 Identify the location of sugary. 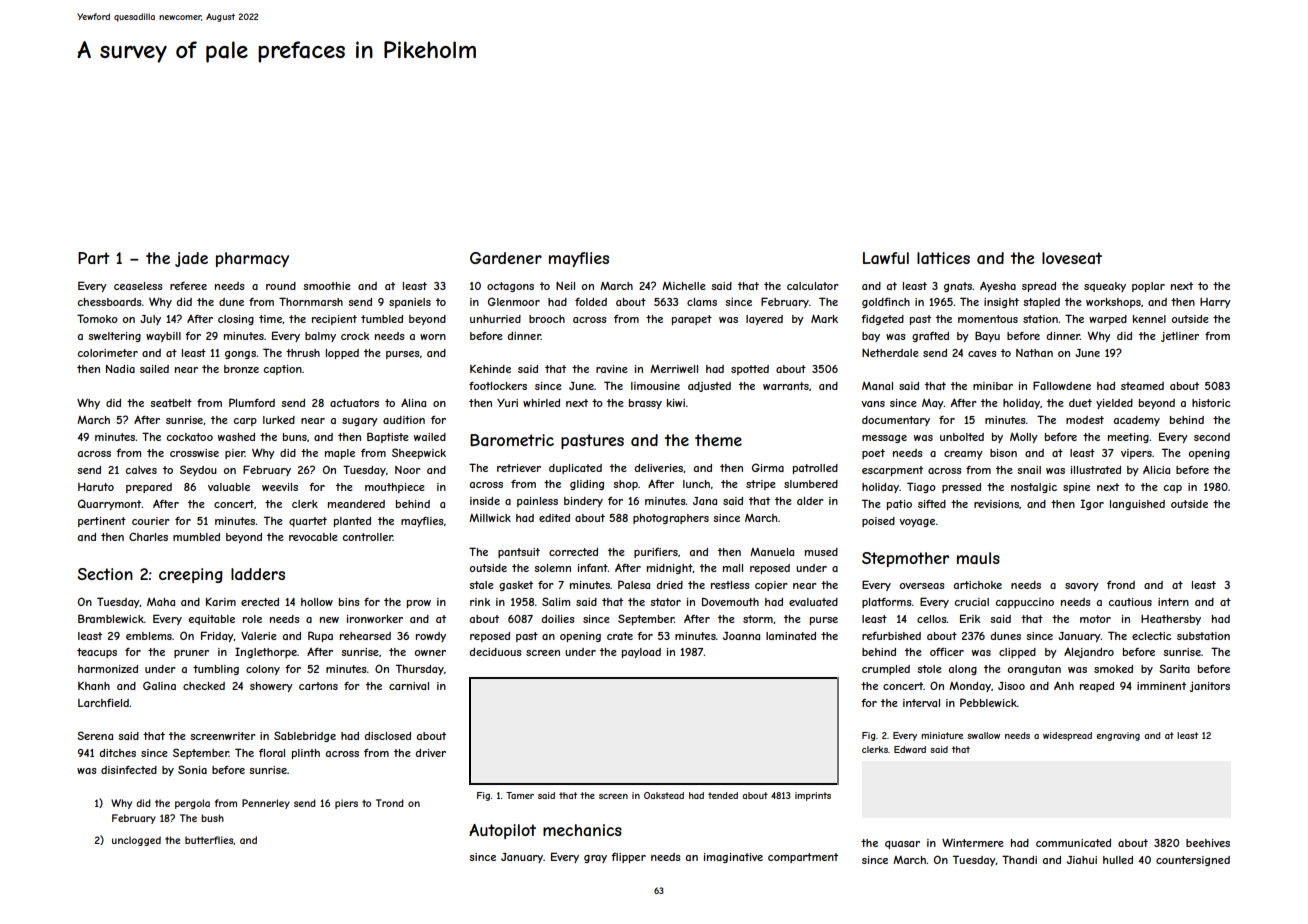
(360, 422).
